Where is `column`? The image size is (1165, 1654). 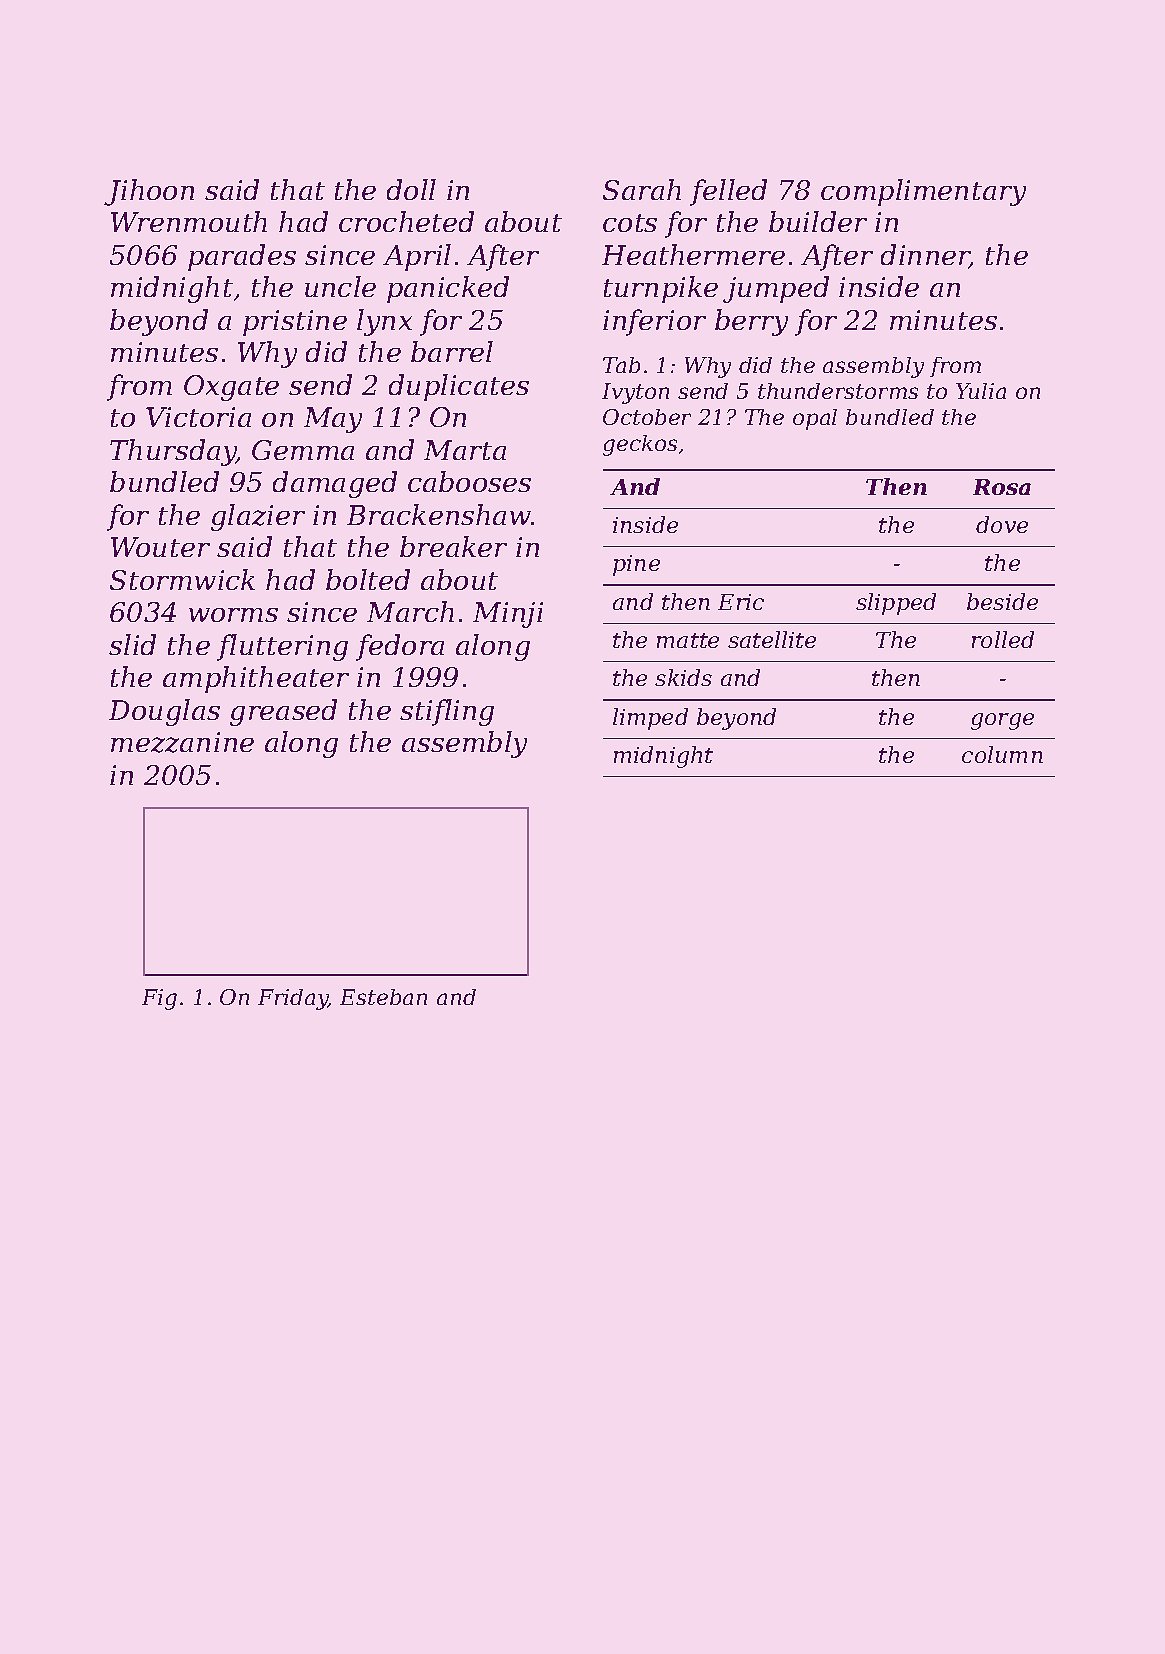
column is located at coordinates (1002, 754).
